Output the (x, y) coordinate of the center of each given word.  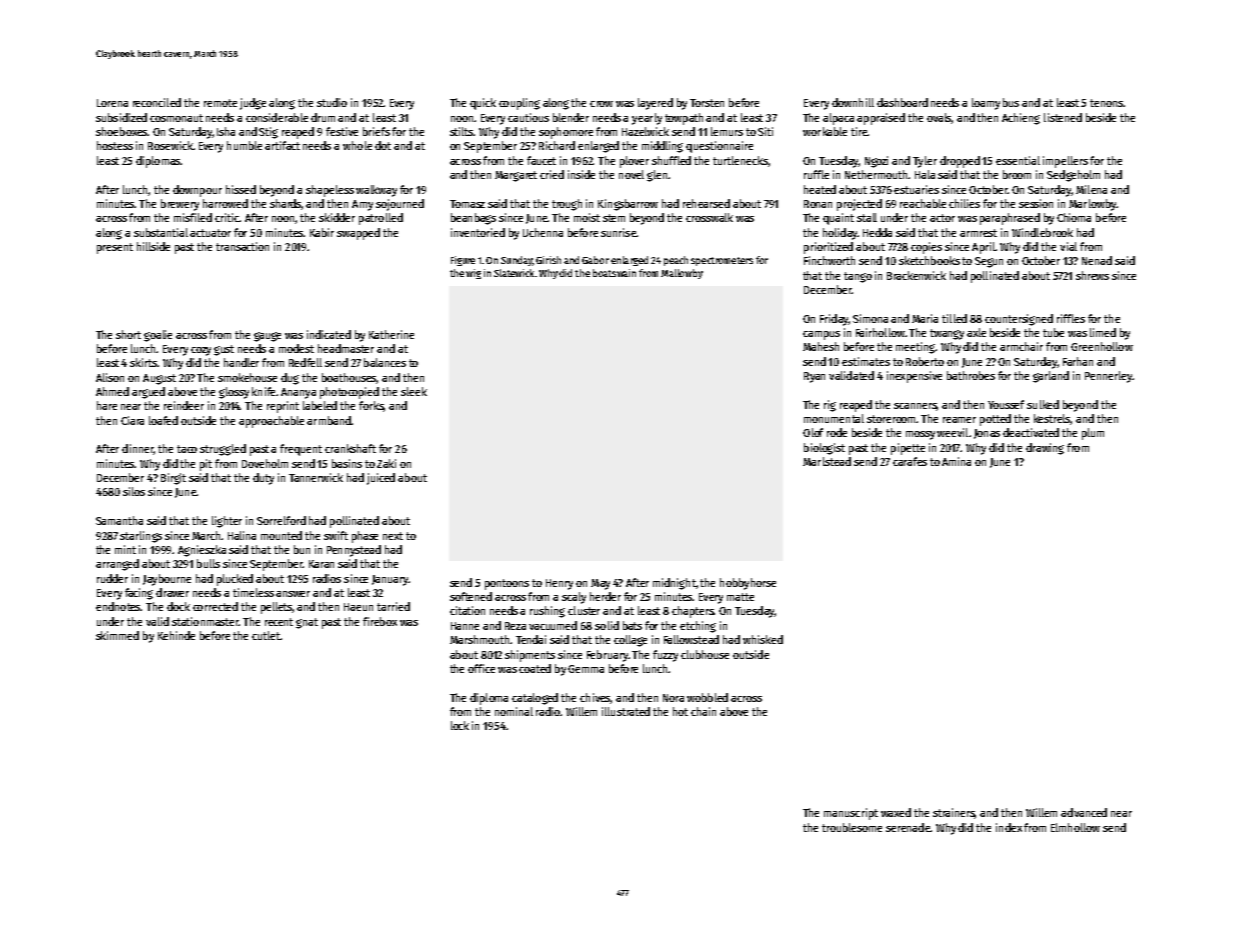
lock (460, 725)
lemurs (727, 131)
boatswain (614, 273)
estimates (866, 361)
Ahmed (112, 391)
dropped (960, 162)
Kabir (322, 232)
